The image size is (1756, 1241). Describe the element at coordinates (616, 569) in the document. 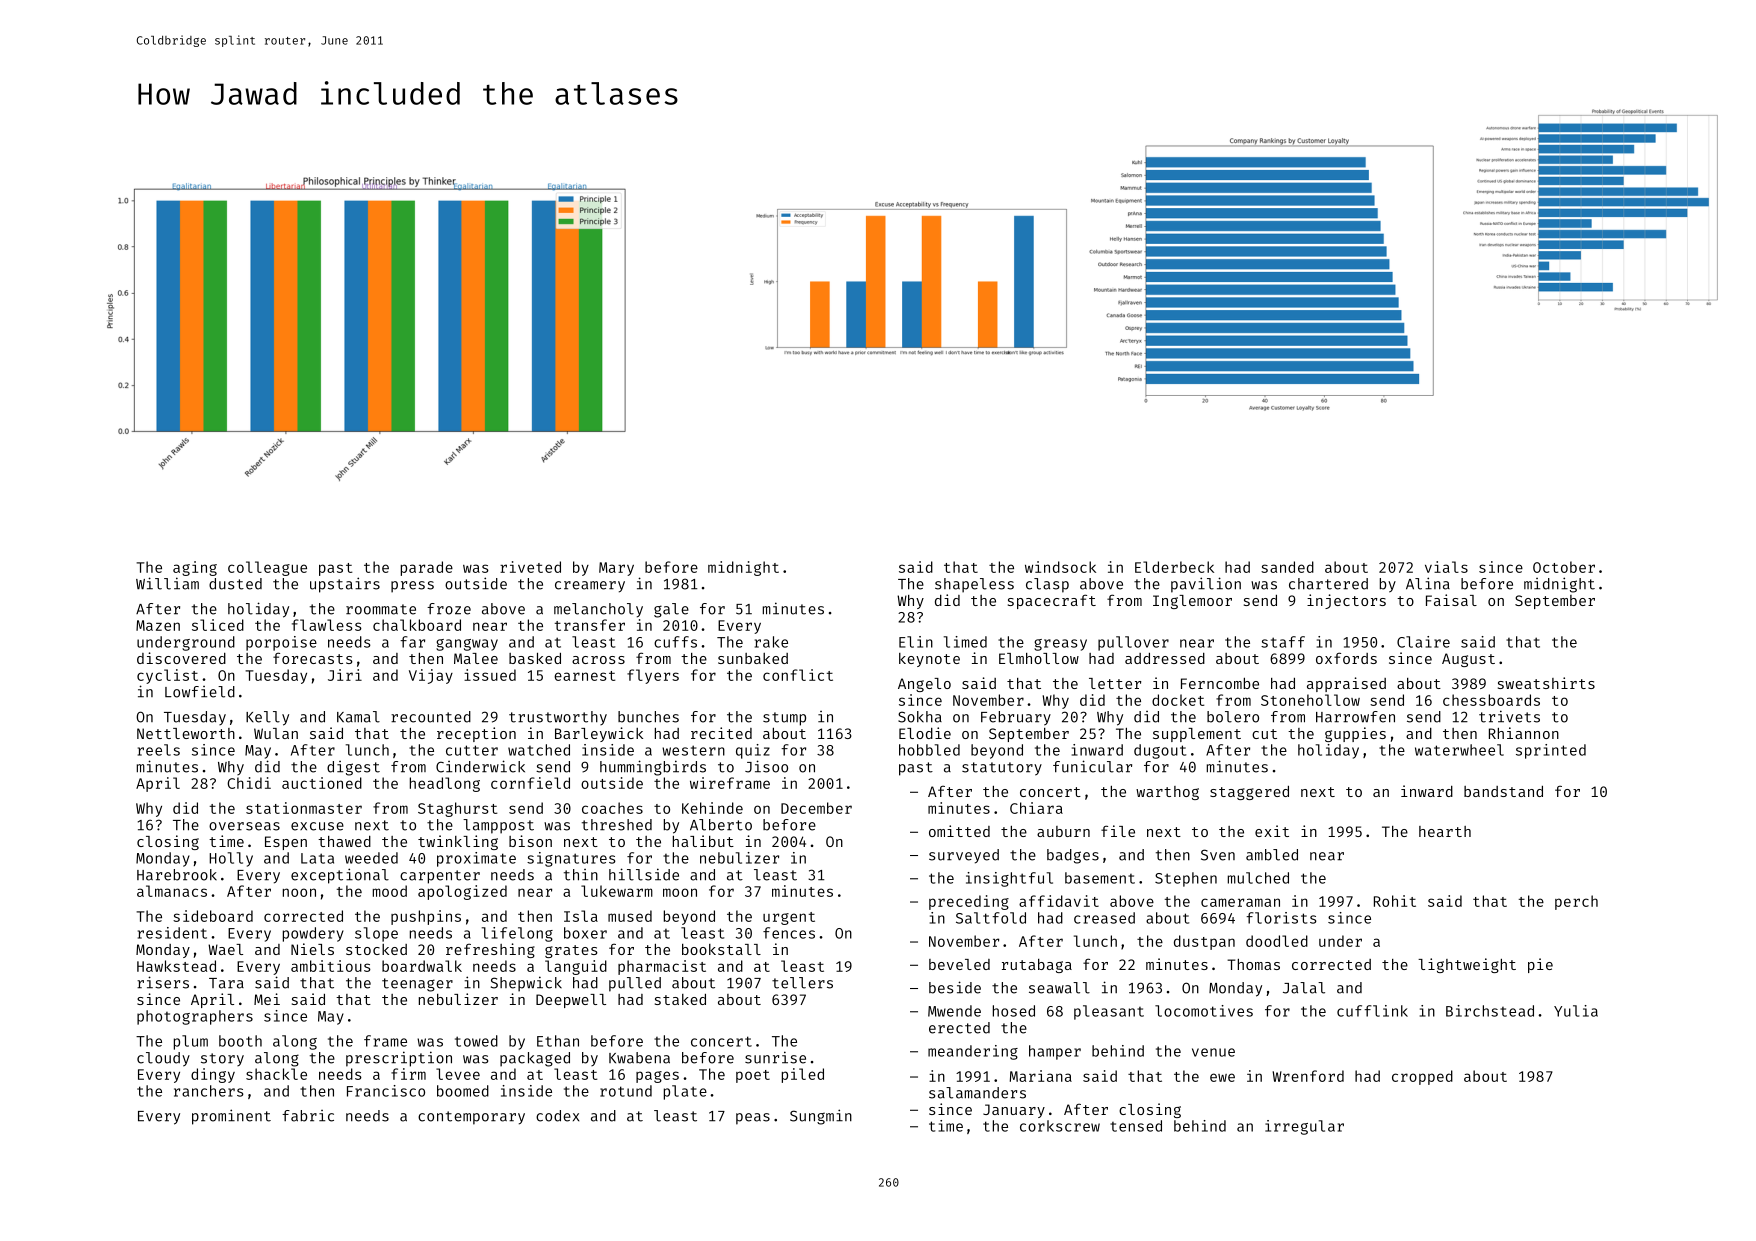

I see `Mary` at that location.
